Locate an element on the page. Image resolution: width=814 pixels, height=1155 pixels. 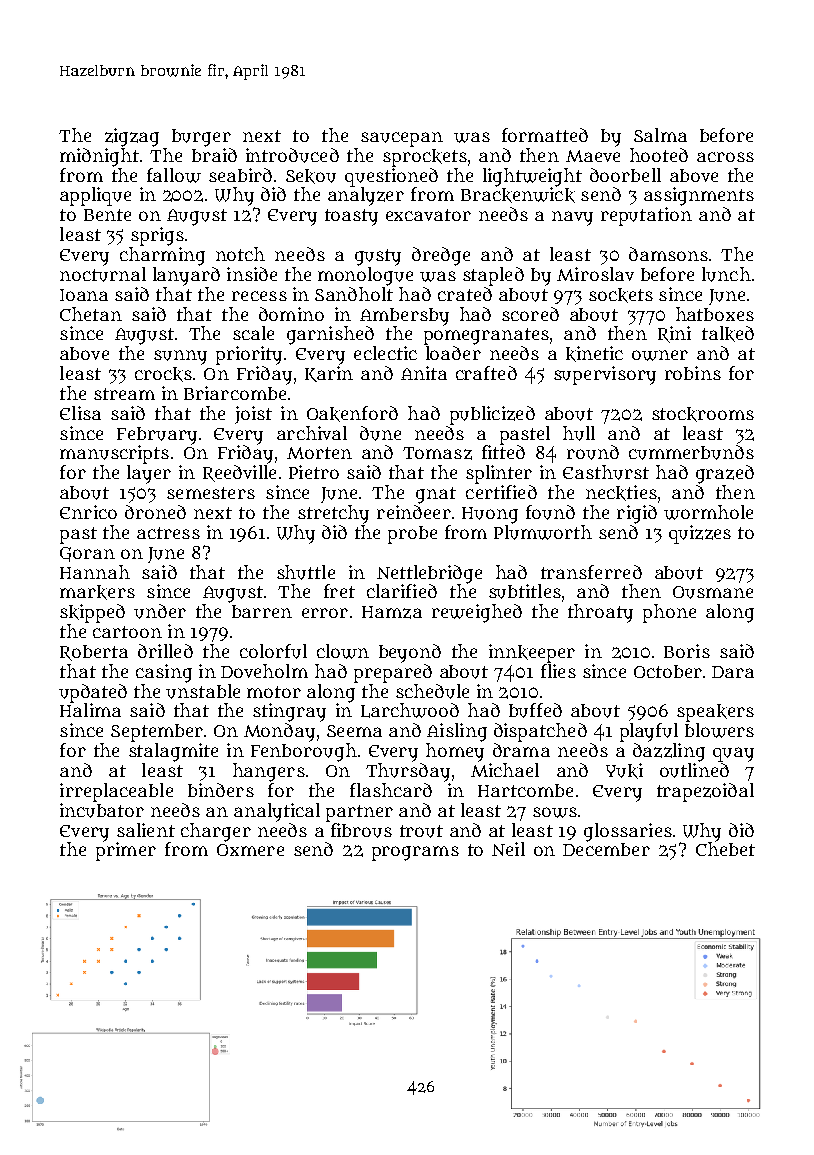
rigid is located at coordinates (637, 514).
